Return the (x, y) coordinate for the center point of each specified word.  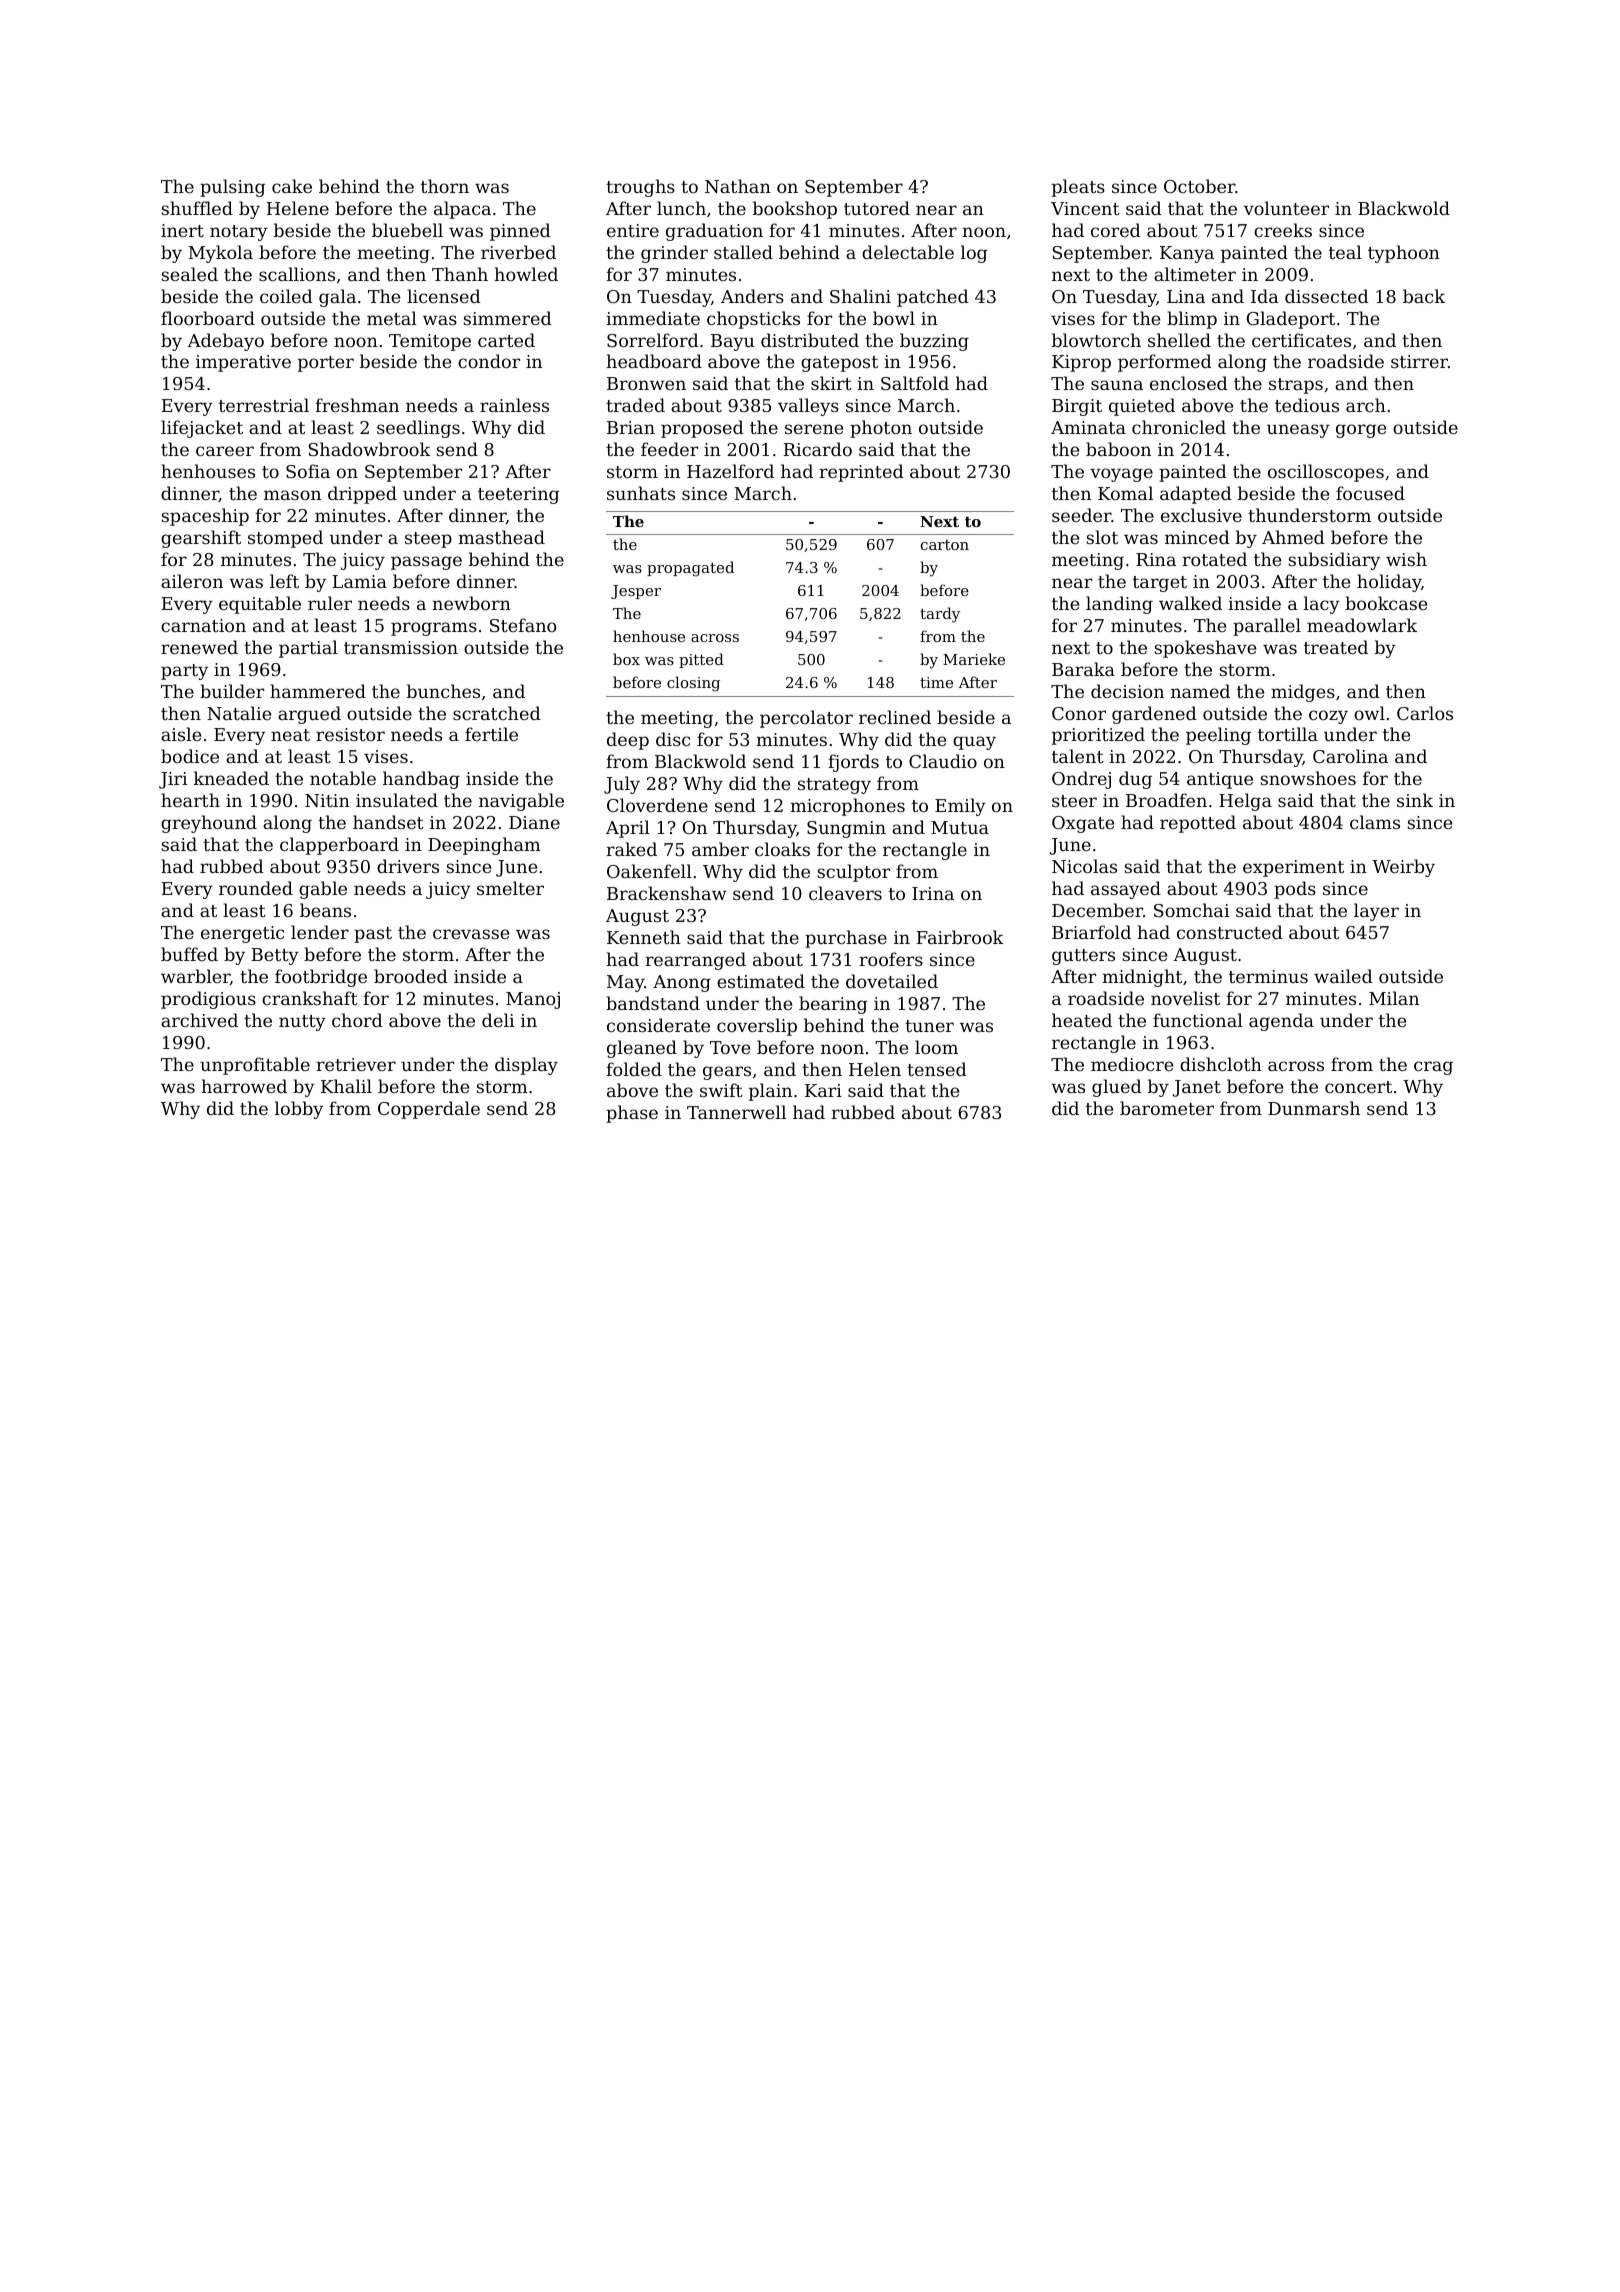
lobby (299, 1110)
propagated (690, 569)
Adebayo (225, 342)
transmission (401, 647)
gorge (1361, 431)
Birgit (1077, 407)
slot (1102, 537)
